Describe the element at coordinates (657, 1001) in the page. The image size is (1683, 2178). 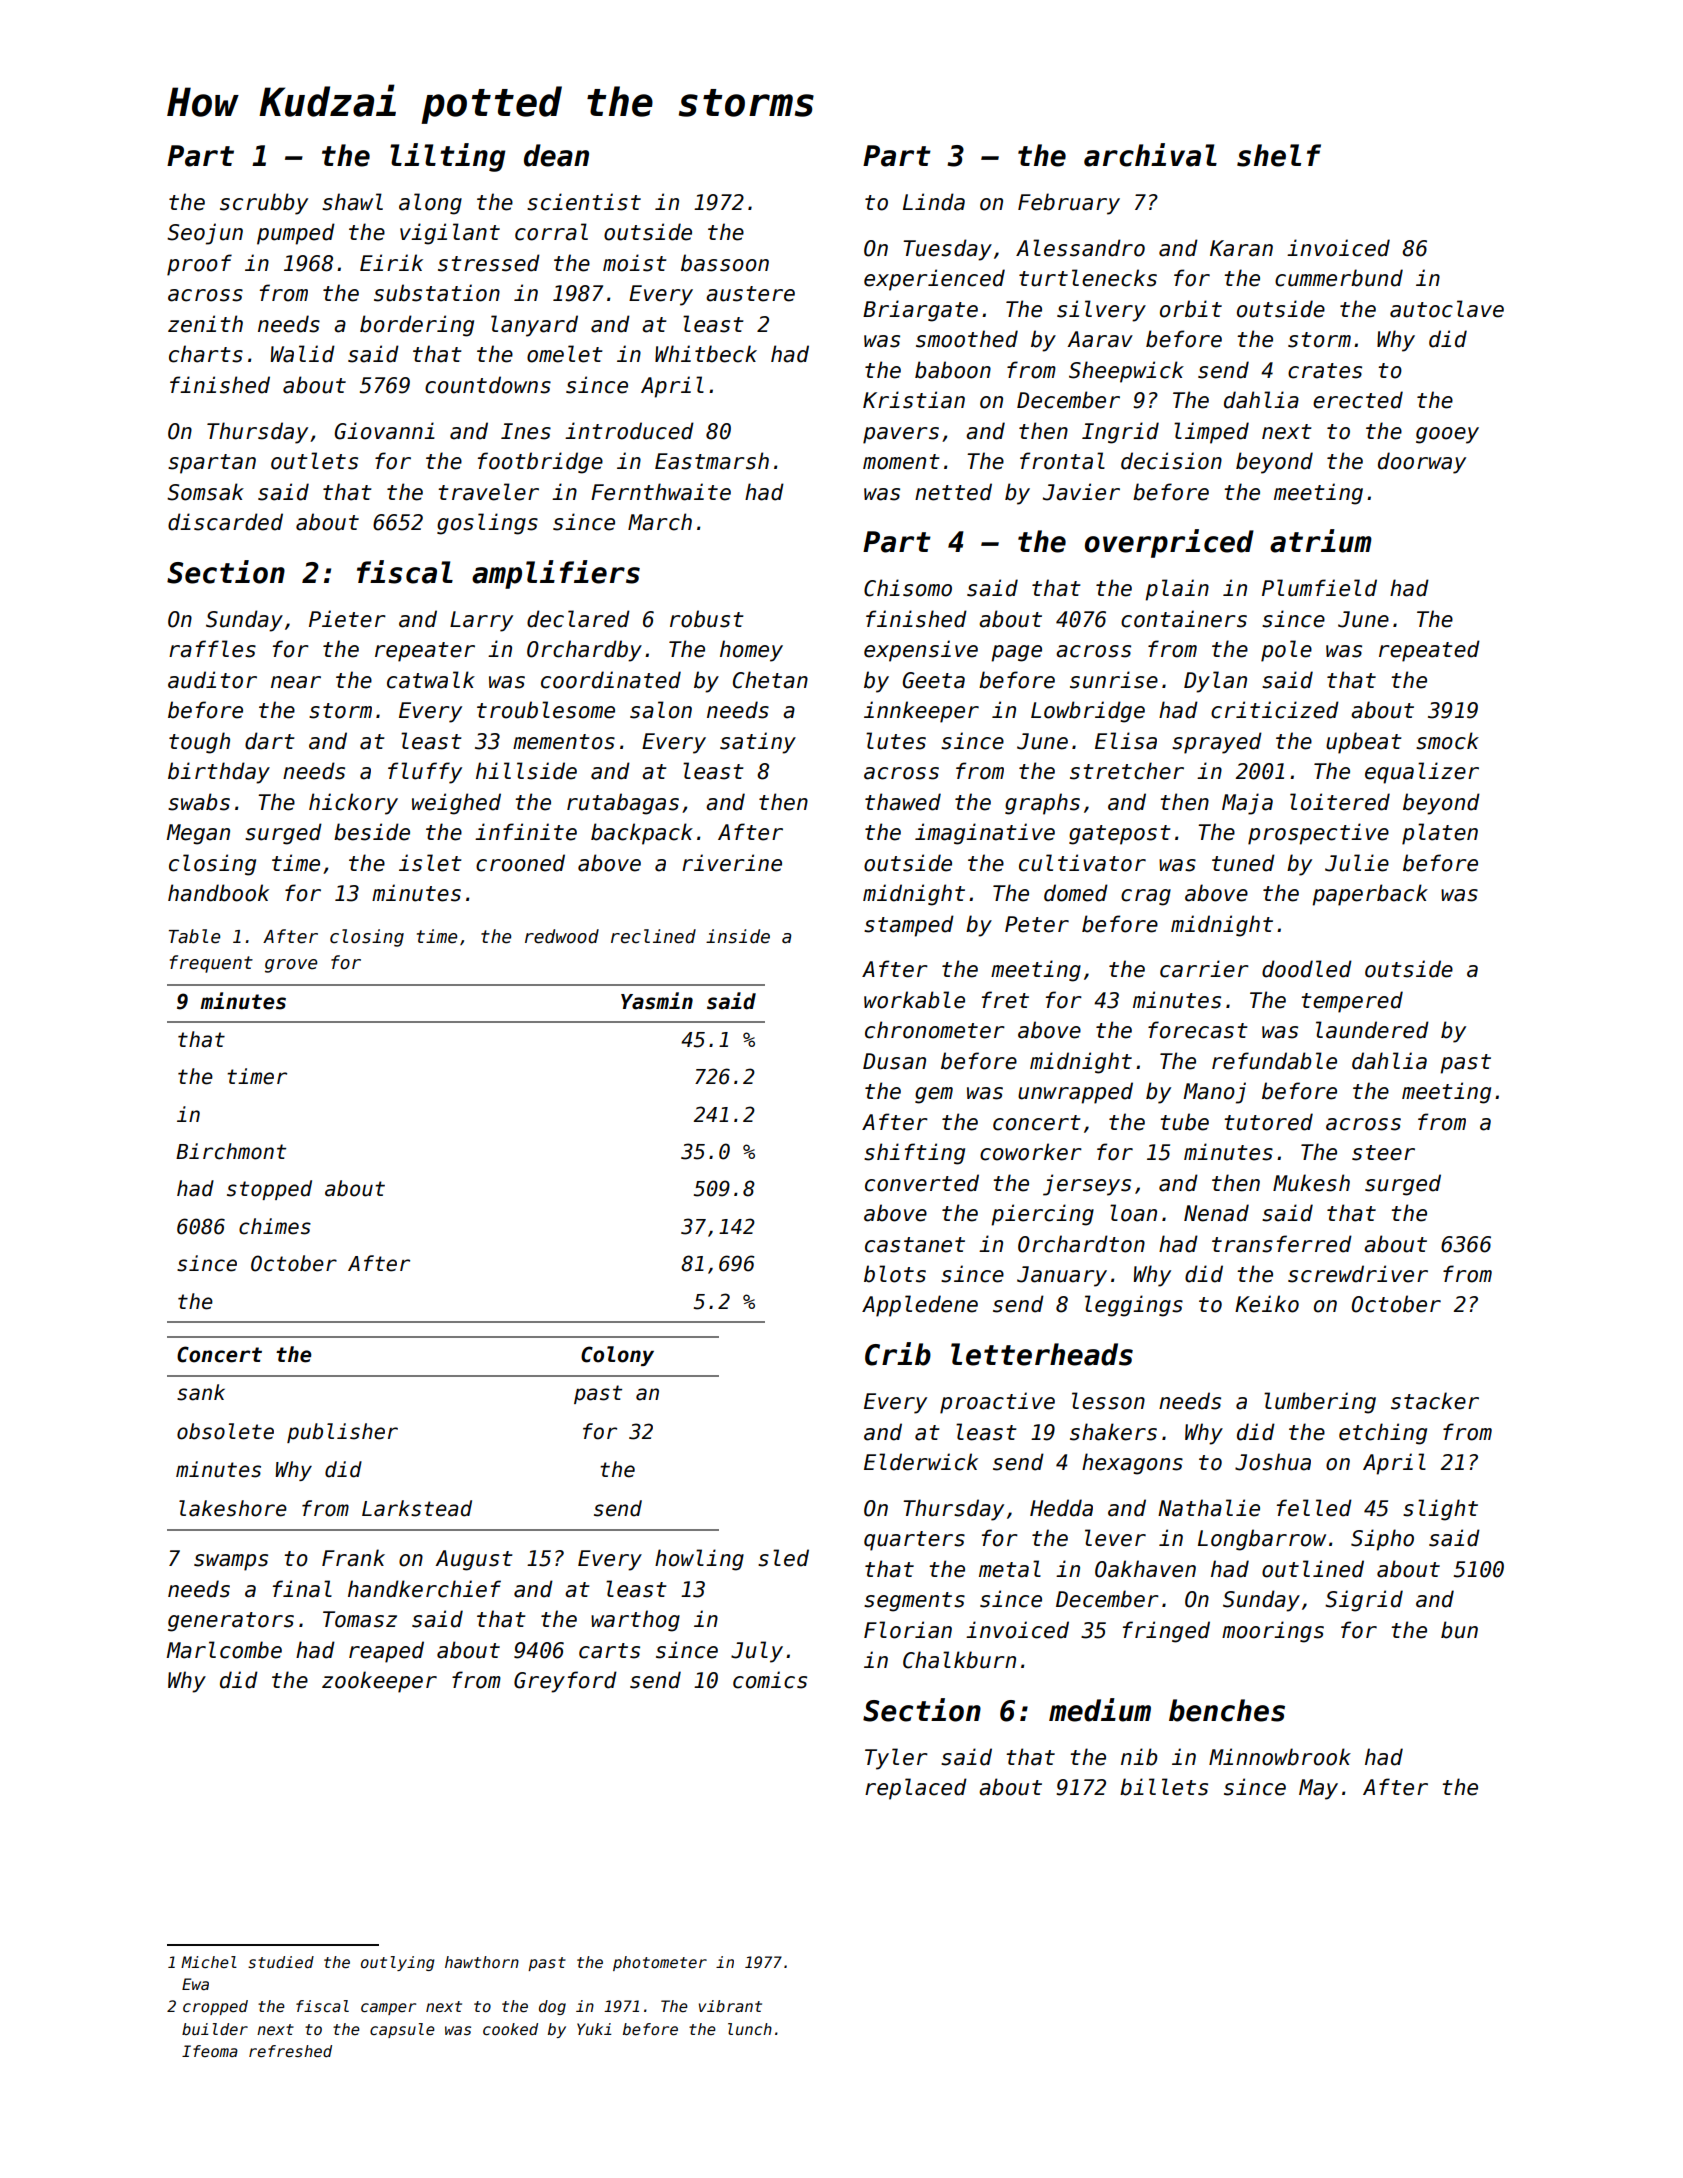
I see `Yasmin` at that location.
